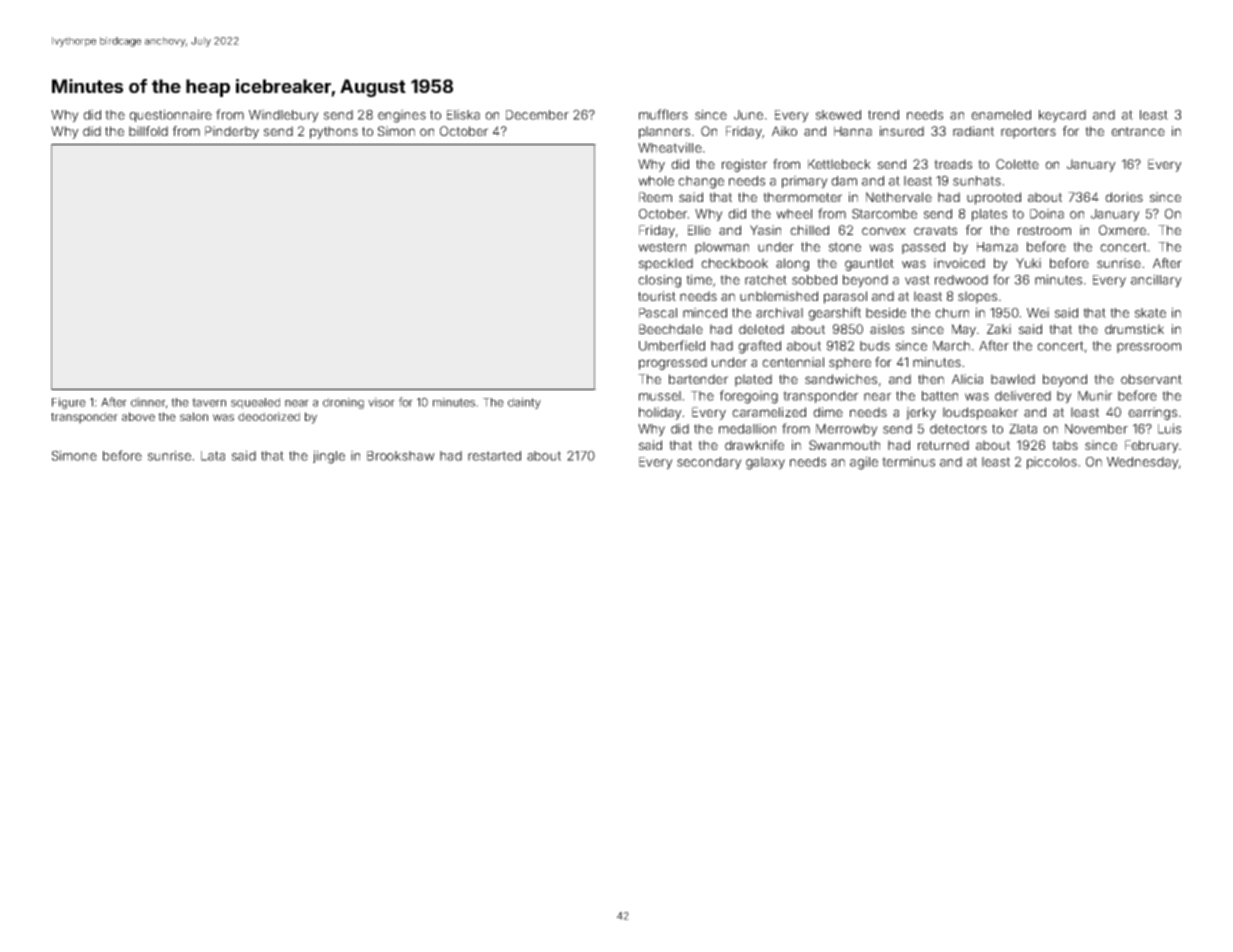 This screenshot has width=1233, height=952. I want to click on western, so click(662, 247).
